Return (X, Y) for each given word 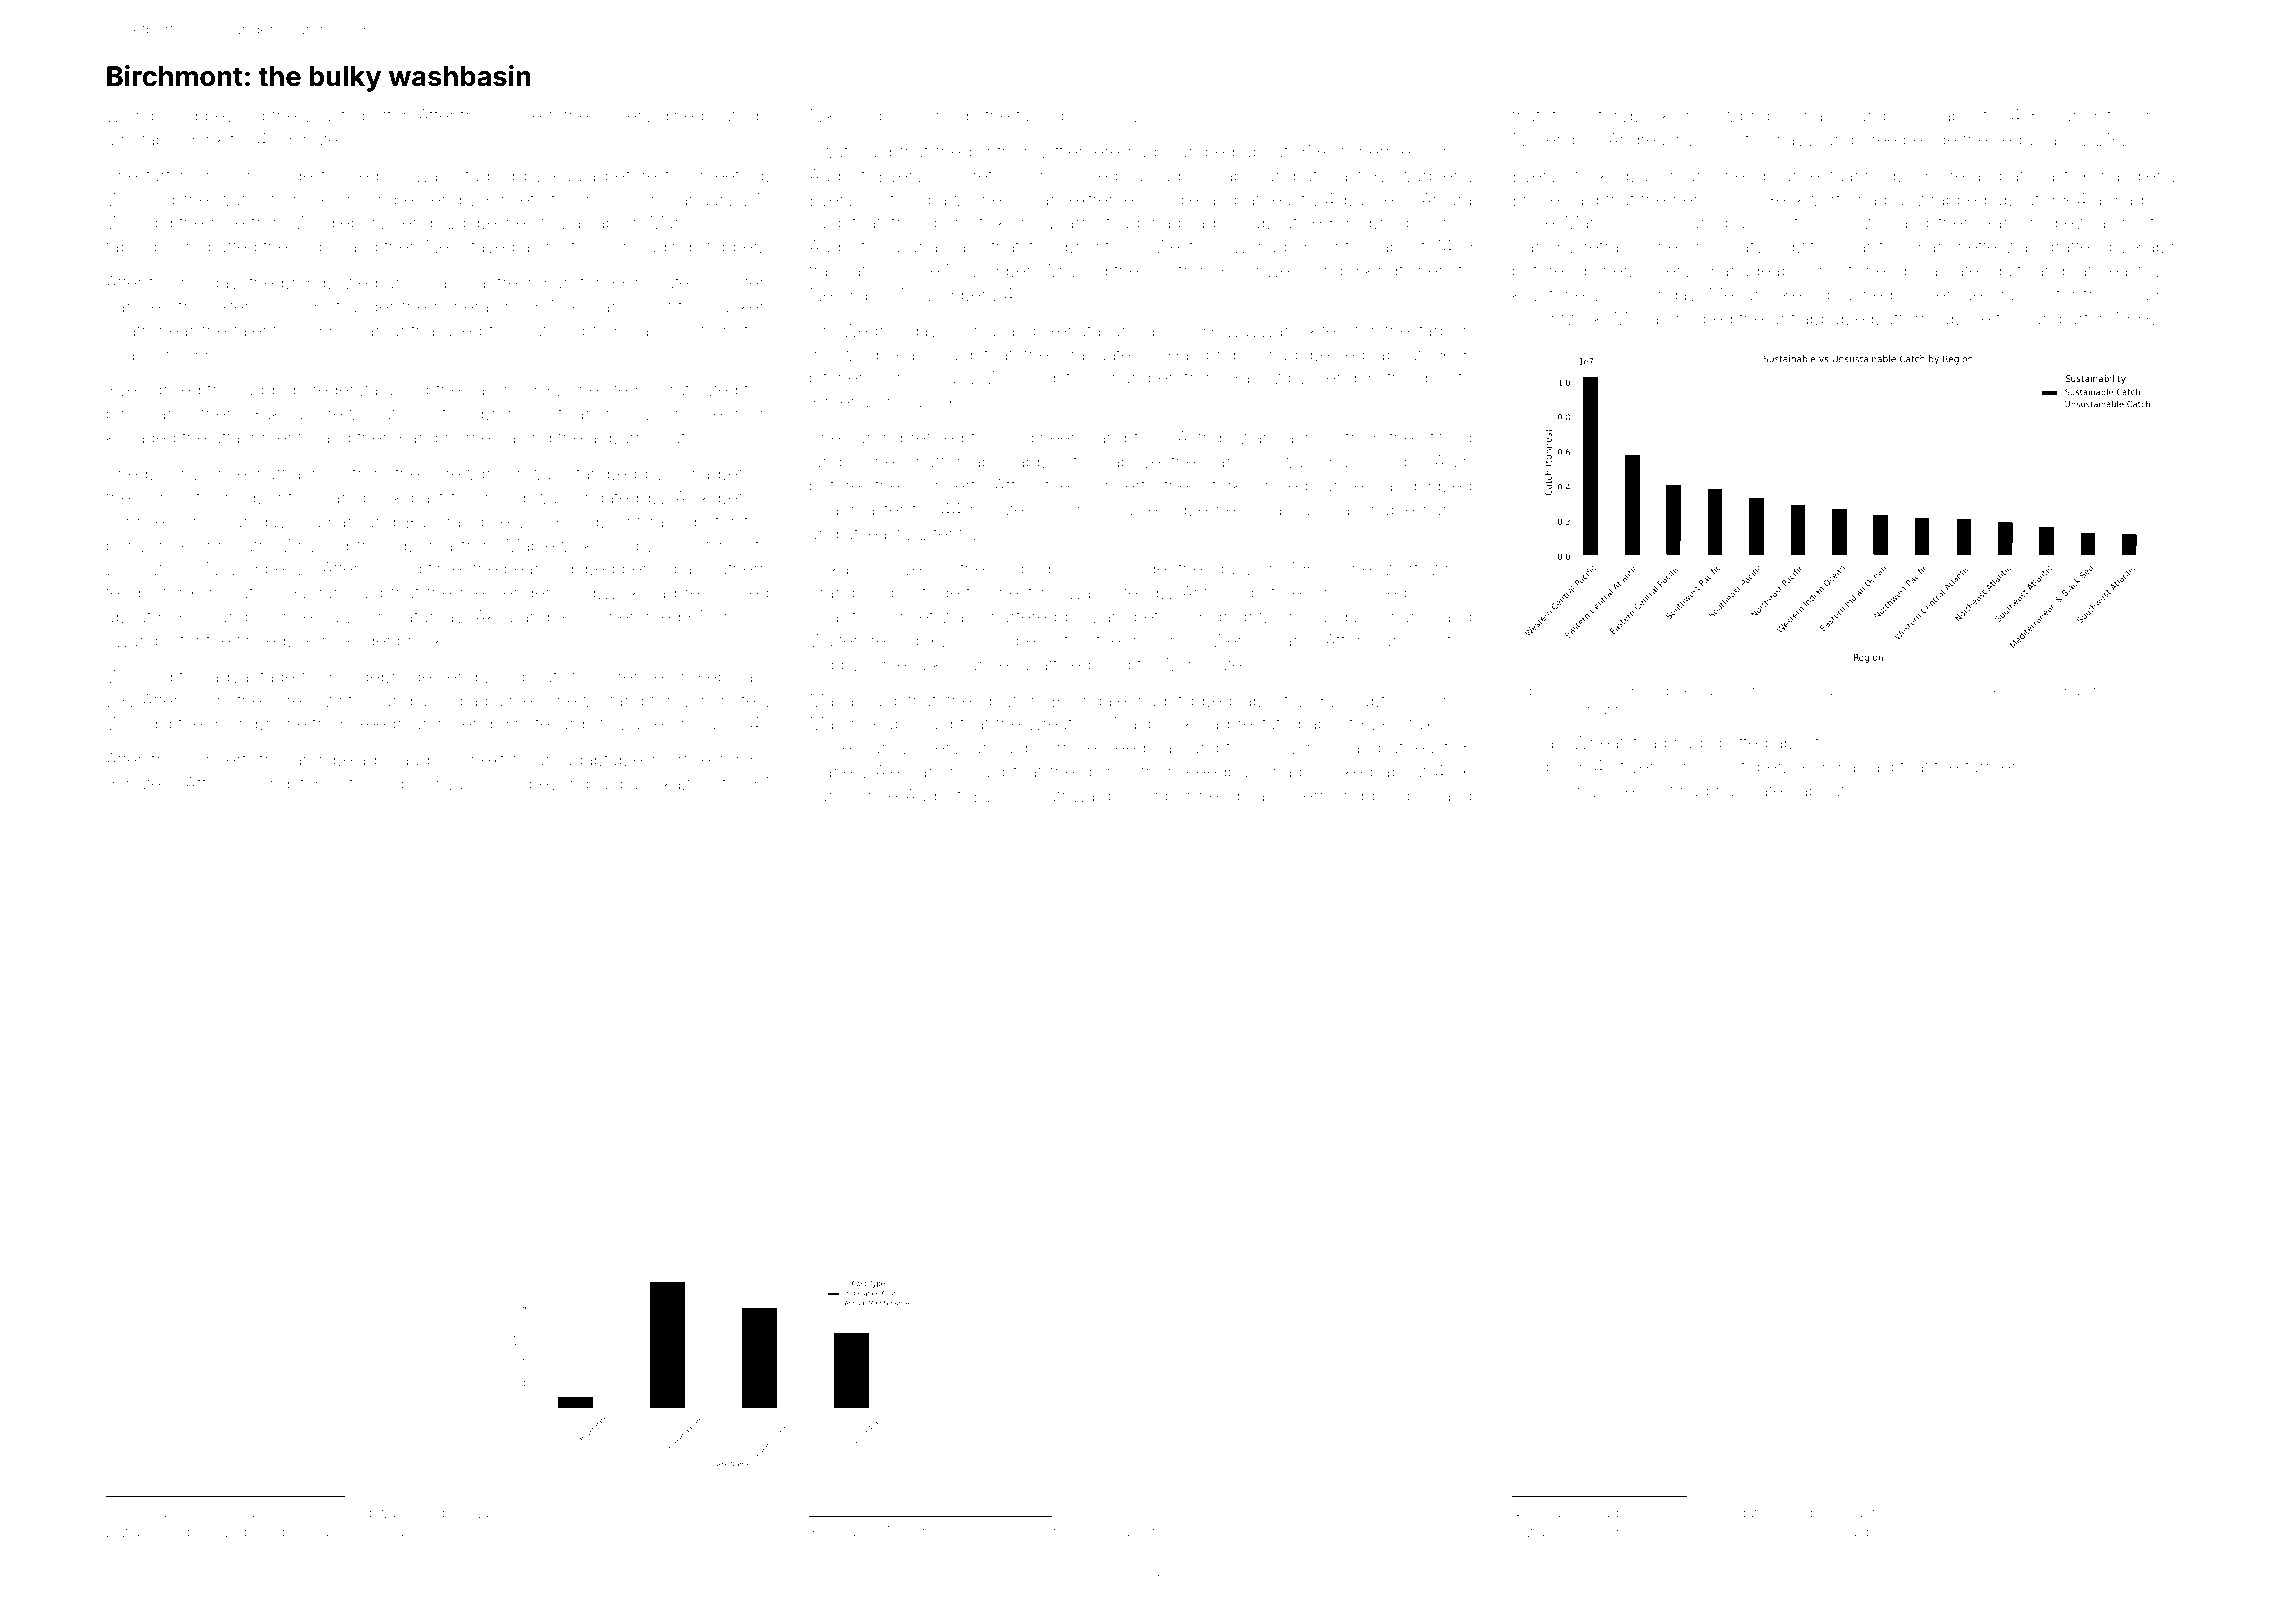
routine (892, 199)
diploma (421, 547)
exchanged (1710, 692)
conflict (1921, 1512)
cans (828, 797)
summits (2087, 115)
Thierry (603, 201)
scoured (1021, 1533)
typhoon (214, 1514)
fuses (1096, 1531)
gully (1233, 570)
